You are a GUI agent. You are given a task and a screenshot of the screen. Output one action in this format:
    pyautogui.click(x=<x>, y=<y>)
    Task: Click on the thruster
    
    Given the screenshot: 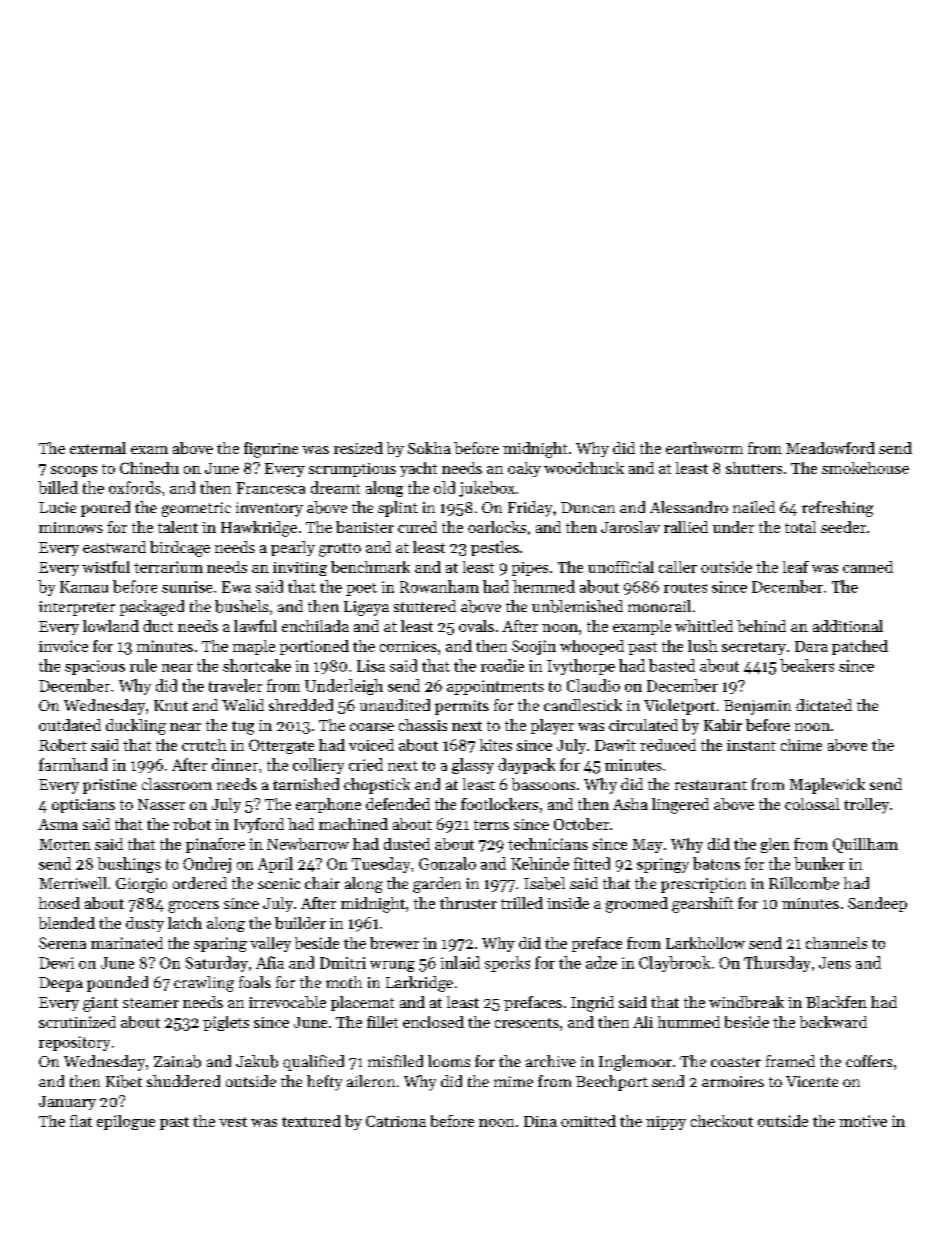 What is the action you would take?
    pyautogui.click(x=468, y=903)
